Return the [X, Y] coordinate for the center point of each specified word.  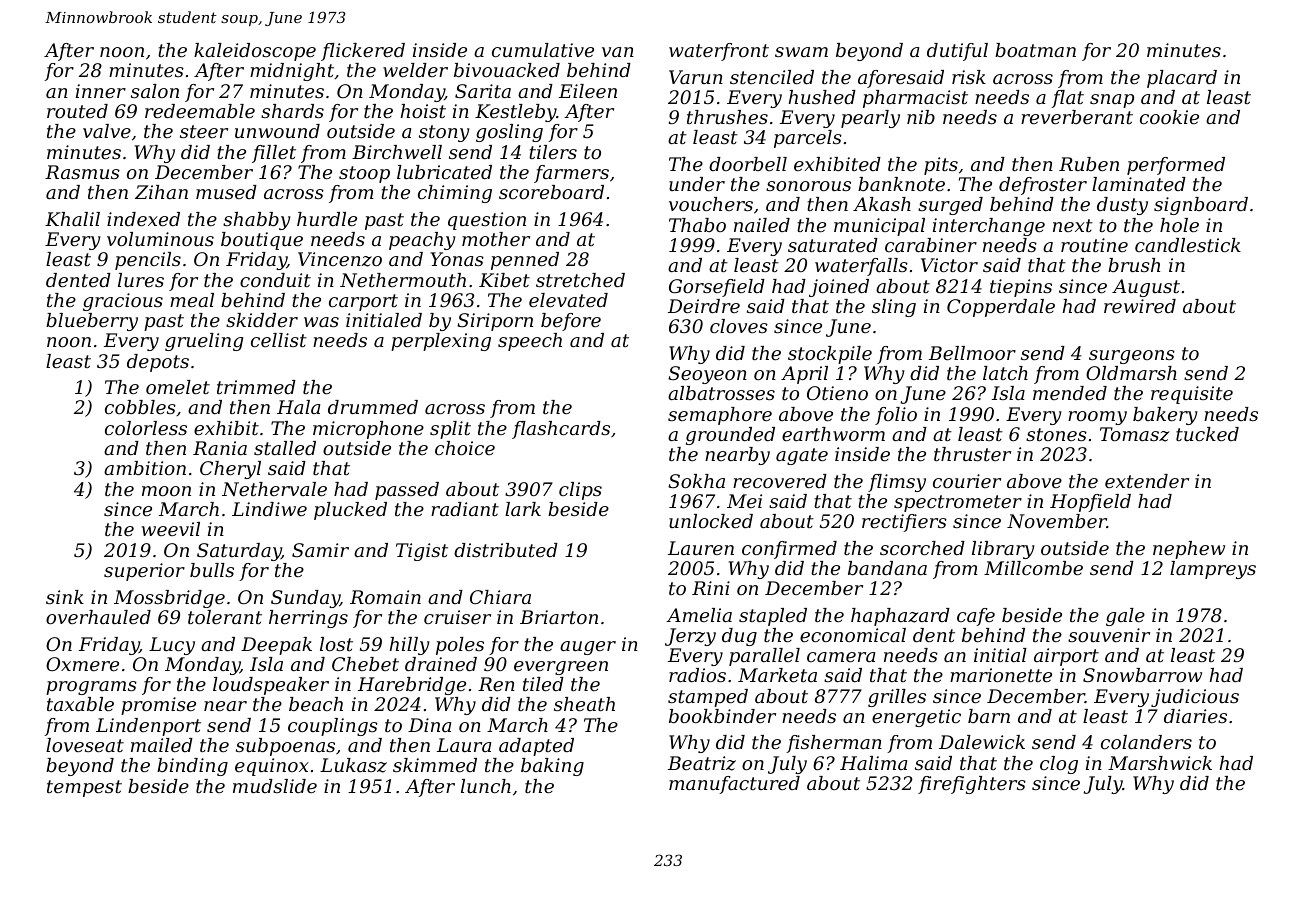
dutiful [957, 52]
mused [226, 192]
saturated [833, 245]
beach [316, 704]
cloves [739, 326]
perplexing [441, 342]
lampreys [1213, 570]
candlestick [1188, 245]
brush [1134, 265]
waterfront [719, 52]
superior [144, 572]
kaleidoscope [255, 52]
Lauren [701, 548]
